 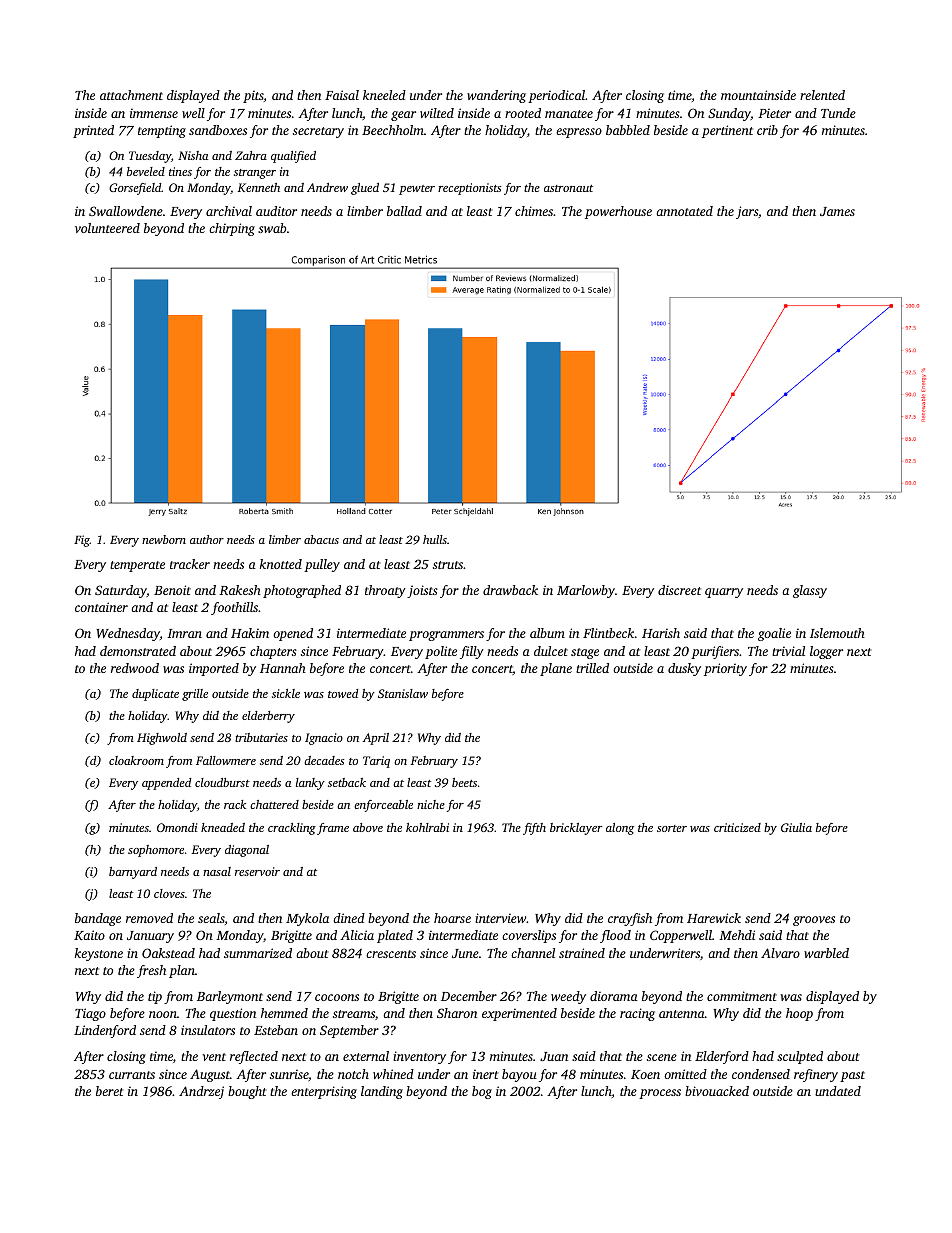 I want to click on glassy, so click(x=810, y=591).
